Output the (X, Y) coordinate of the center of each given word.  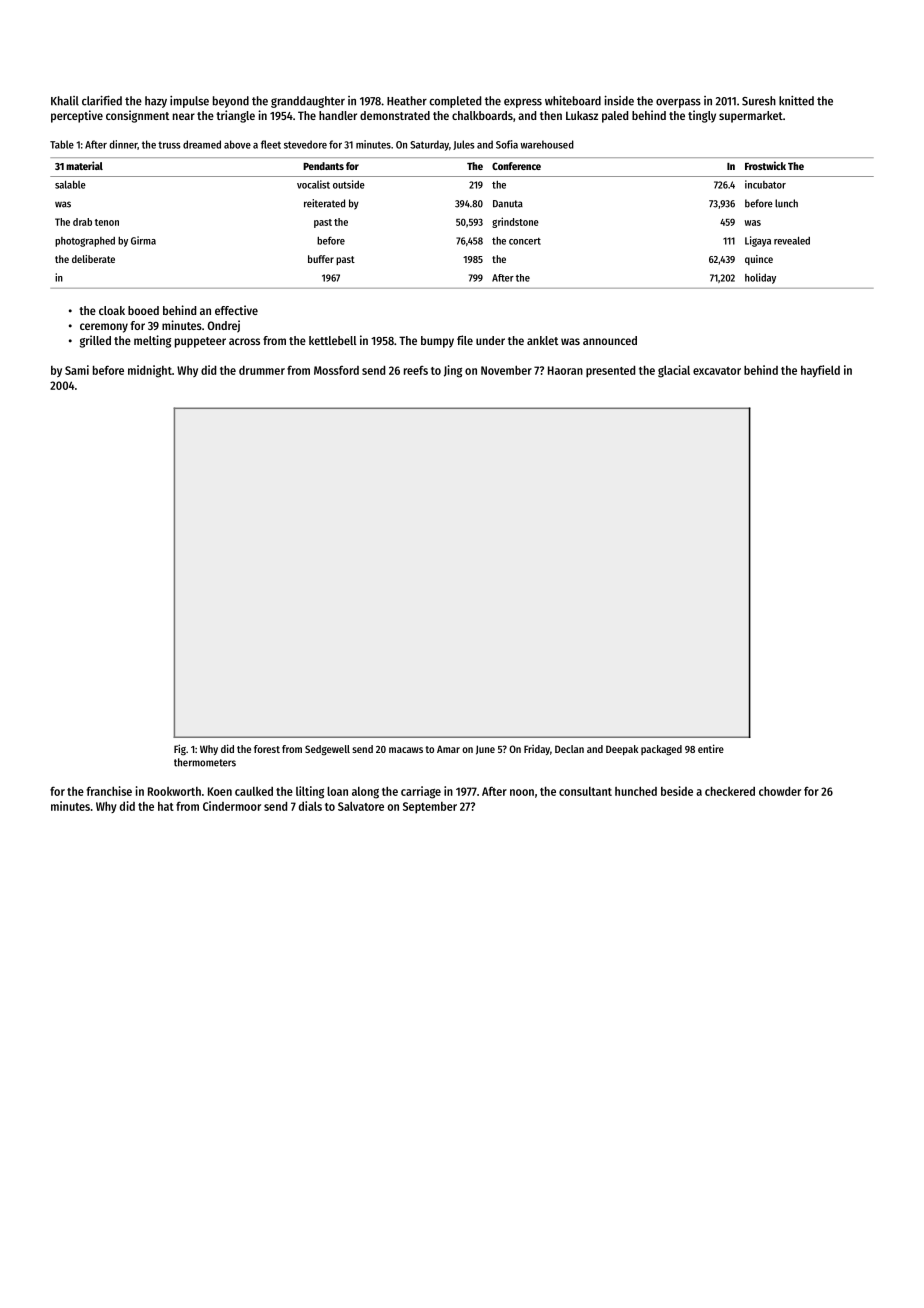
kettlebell (333, 340)
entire (711, 748)
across (244, 341)
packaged (661, 750)
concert (525, 241)
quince (759, 260)
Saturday (429, 145)
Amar (448, 749)
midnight (150, 371)
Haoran (565, 370)
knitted (796, 100)
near (184, 116)
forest (267, 749)
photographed (85, 242)
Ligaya (758, 241)
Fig (180, 750)
